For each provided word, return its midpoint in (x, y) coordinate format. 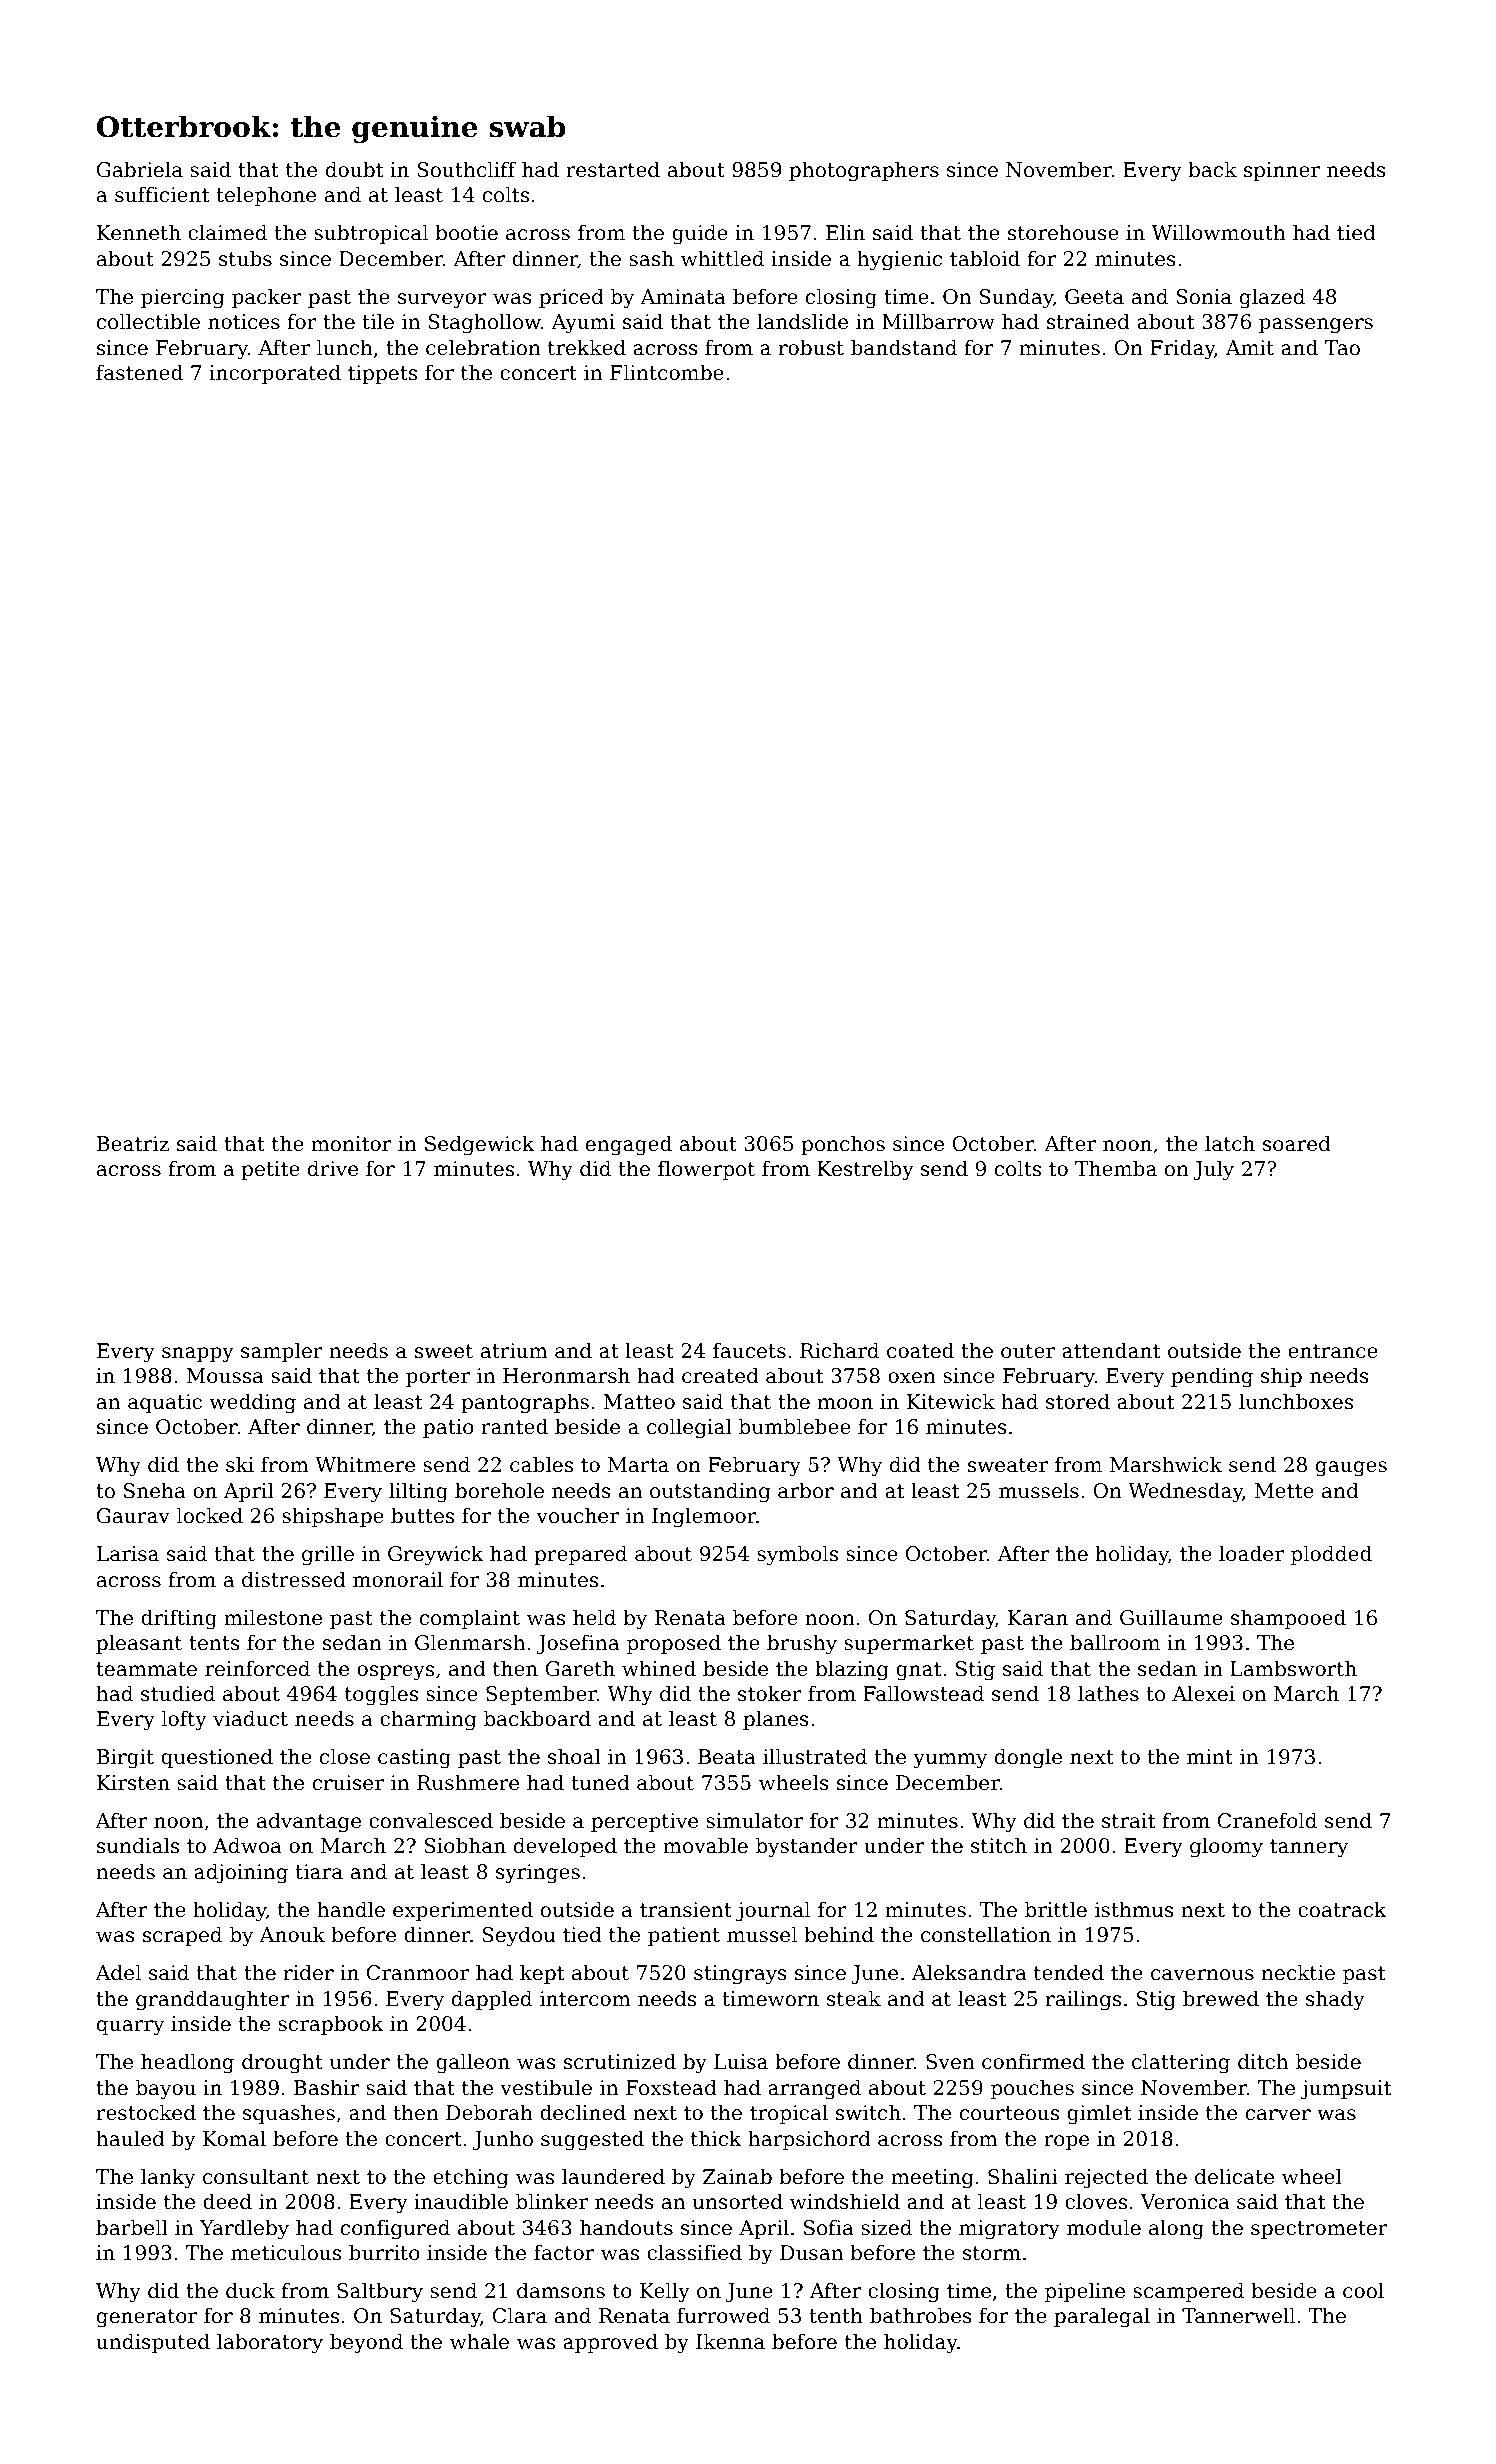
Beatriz (133, 1144)
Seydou (518, 1936)
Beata (727, 1756)
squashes (289, 2114)
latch (1230, 1143)
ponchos (843, 1145)
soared (1297, 1143)
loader (1251, 1553)
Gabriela (140, 169)
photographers (864, 171)
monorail (398, 1579)
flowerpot (706, 1170)
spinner (1282, 171)
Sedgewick (480, 1145)
